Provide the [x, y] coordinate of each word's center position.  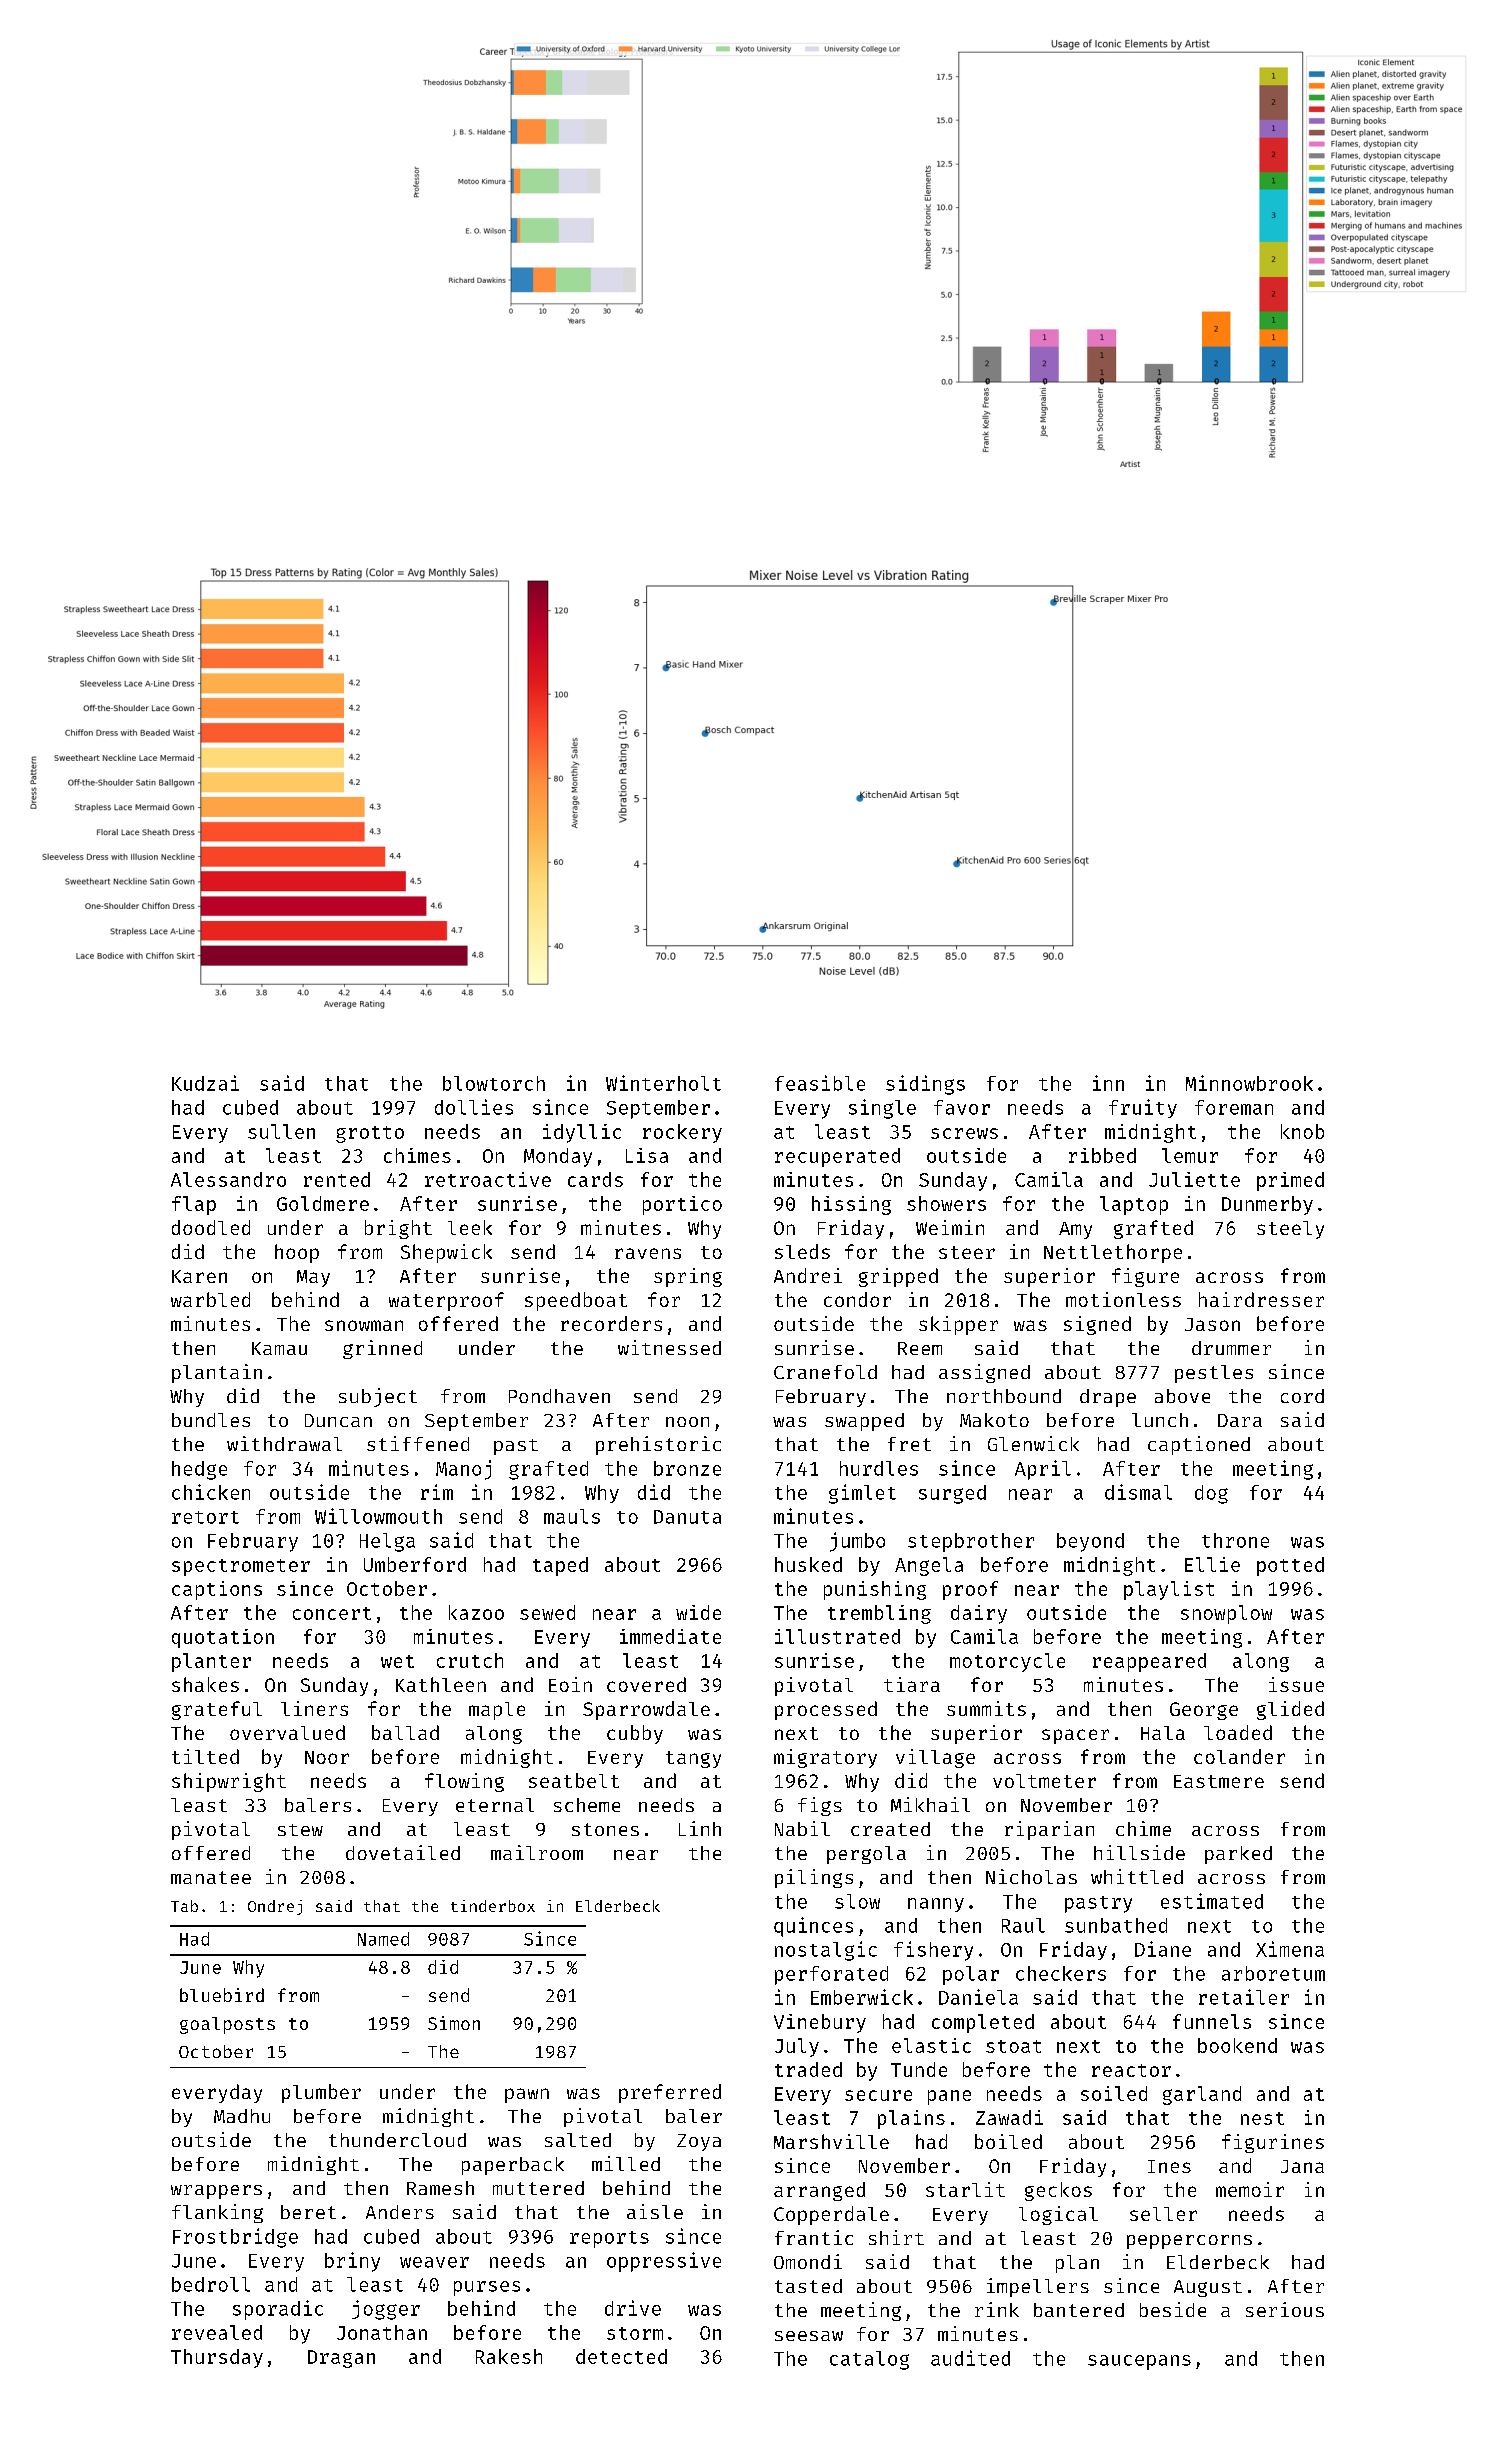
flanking [217, 2213]
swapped [864, 1422]
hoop [297, 1253]
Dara [1240, 1420]
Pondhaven [559, 1396]
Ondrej [275, 1907]
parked [1238, 1855]
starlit [965, 2189]
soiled [1114, 2093]
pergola [866, 1855]
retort [205, 1517]
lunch [1160, 1420]
